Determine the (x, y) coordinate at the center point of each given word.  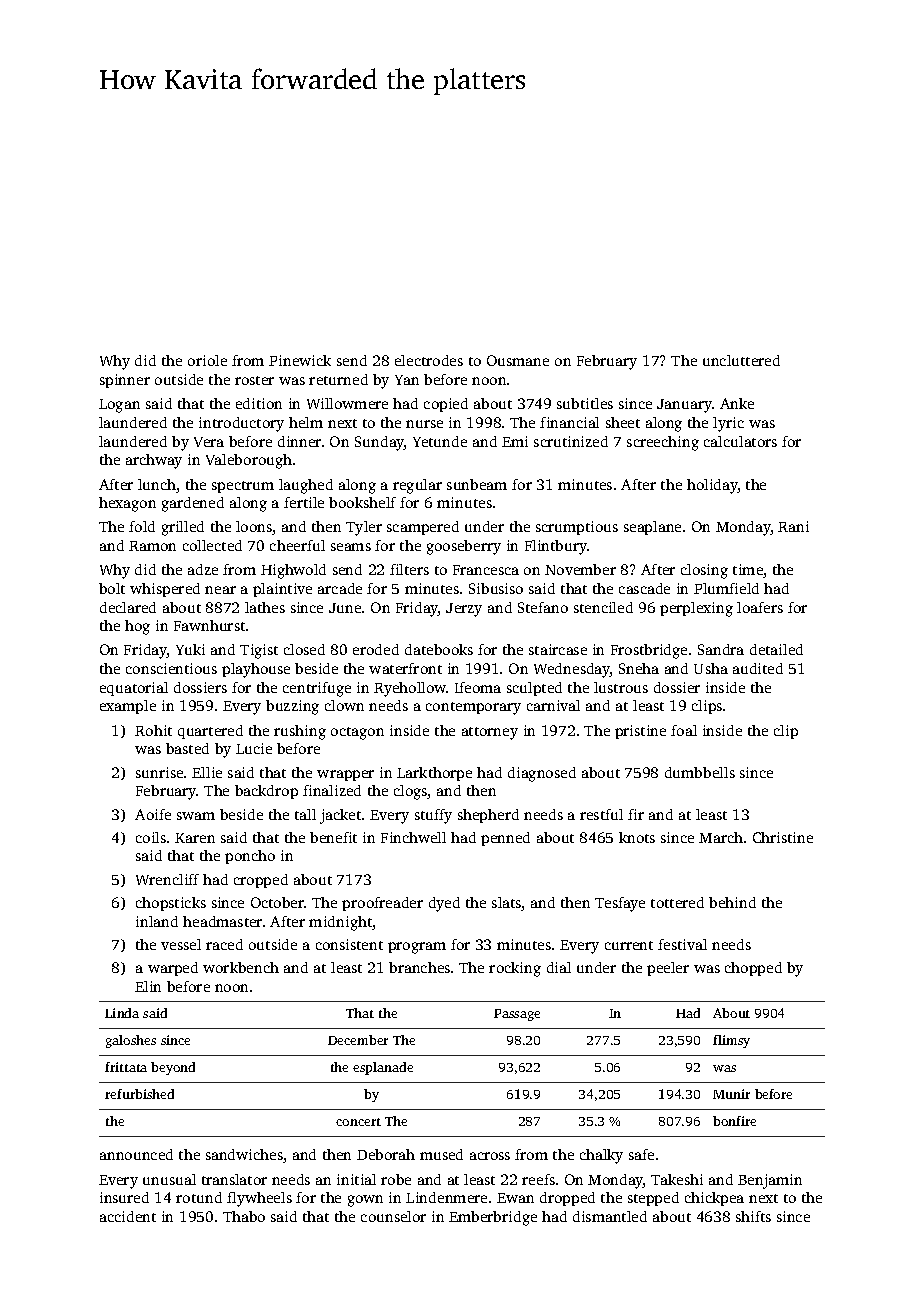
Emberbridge (493, 1218)
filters (409, 569)
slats (507, 904)
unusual (169, 1179)
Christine (783, 837)
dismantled (610, 1216)
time (748, 571)
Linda (122, 1013)
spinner (125, 381)
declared (128, 607)
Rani (793, 526)
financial (569, 422)
